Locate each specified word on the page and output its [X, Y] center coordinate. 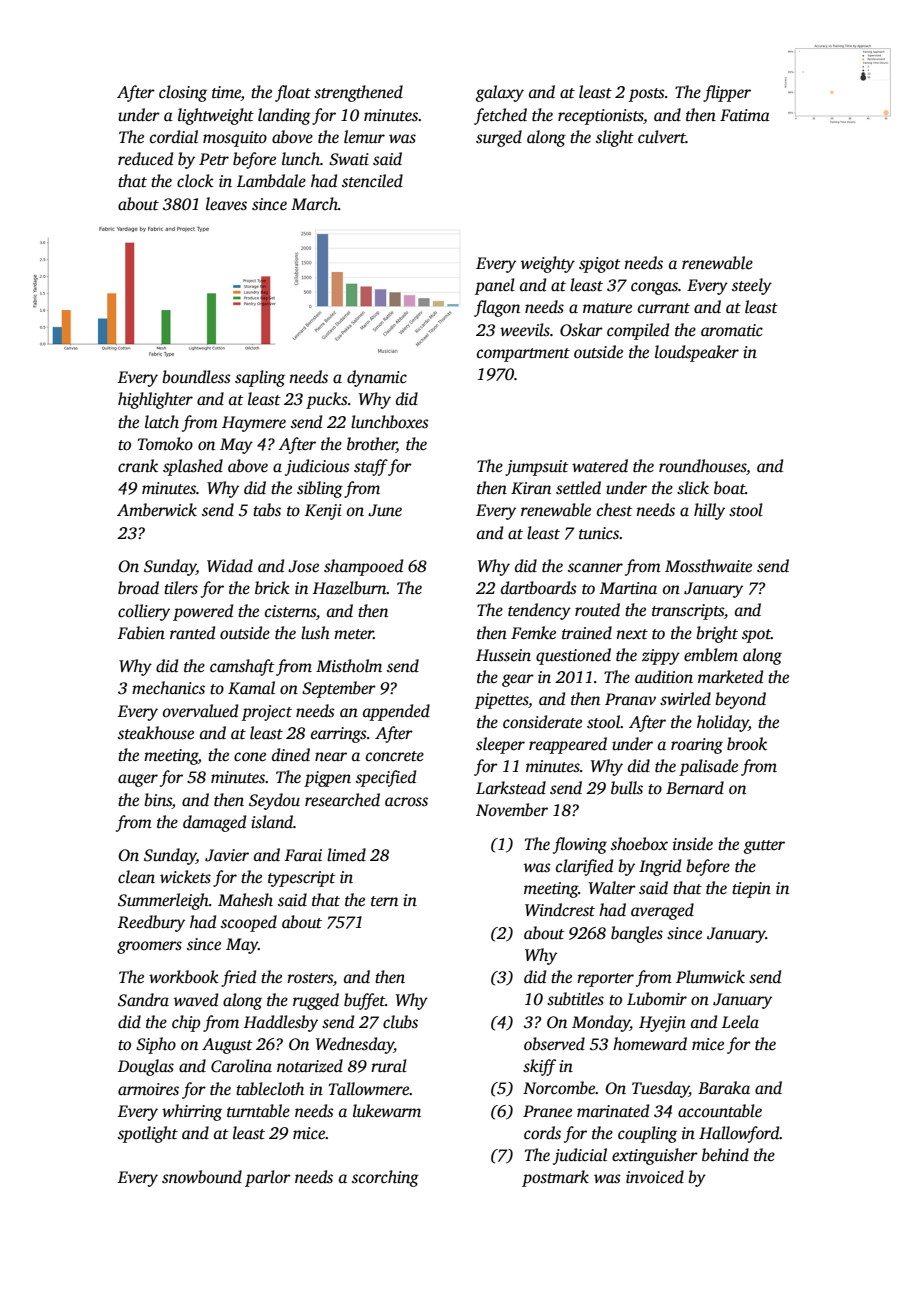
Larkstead [511, 788]
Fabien [141, 633]
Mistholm [349, 666]
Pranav [630, 699]
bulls [627, 788]
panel [495, 286]
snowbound [202, 1177]
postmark [555, 1178]
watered [600, 465]
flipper [727, 93]
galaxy [499, 93]
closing [183, 93]
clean [136, 877]
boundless [196, 377]
